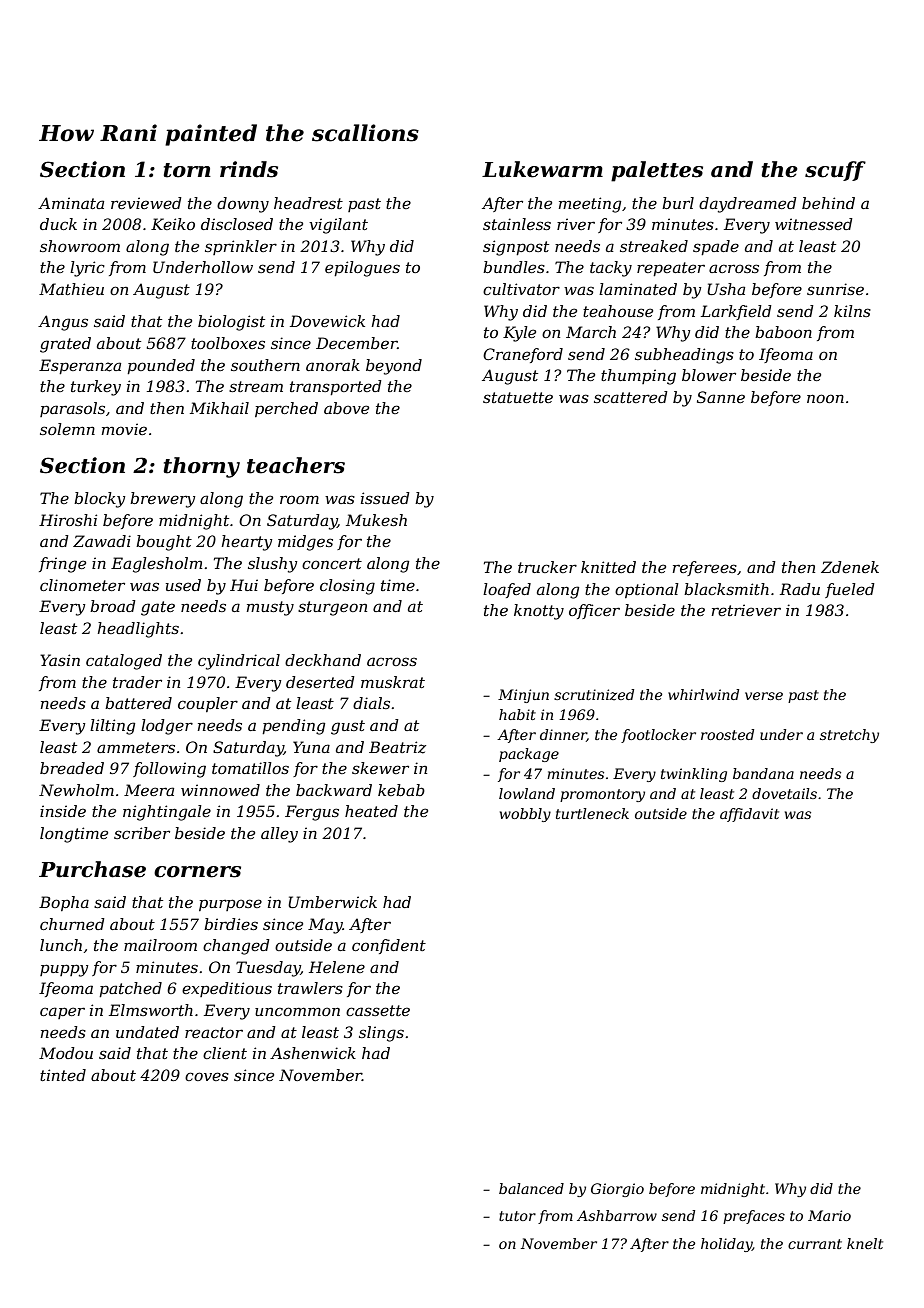 The image size is (924, 1308). What do you see at coordinates (393, 682) in the screenshot?
I see `muskrat` at bounding box center [393, 682].
